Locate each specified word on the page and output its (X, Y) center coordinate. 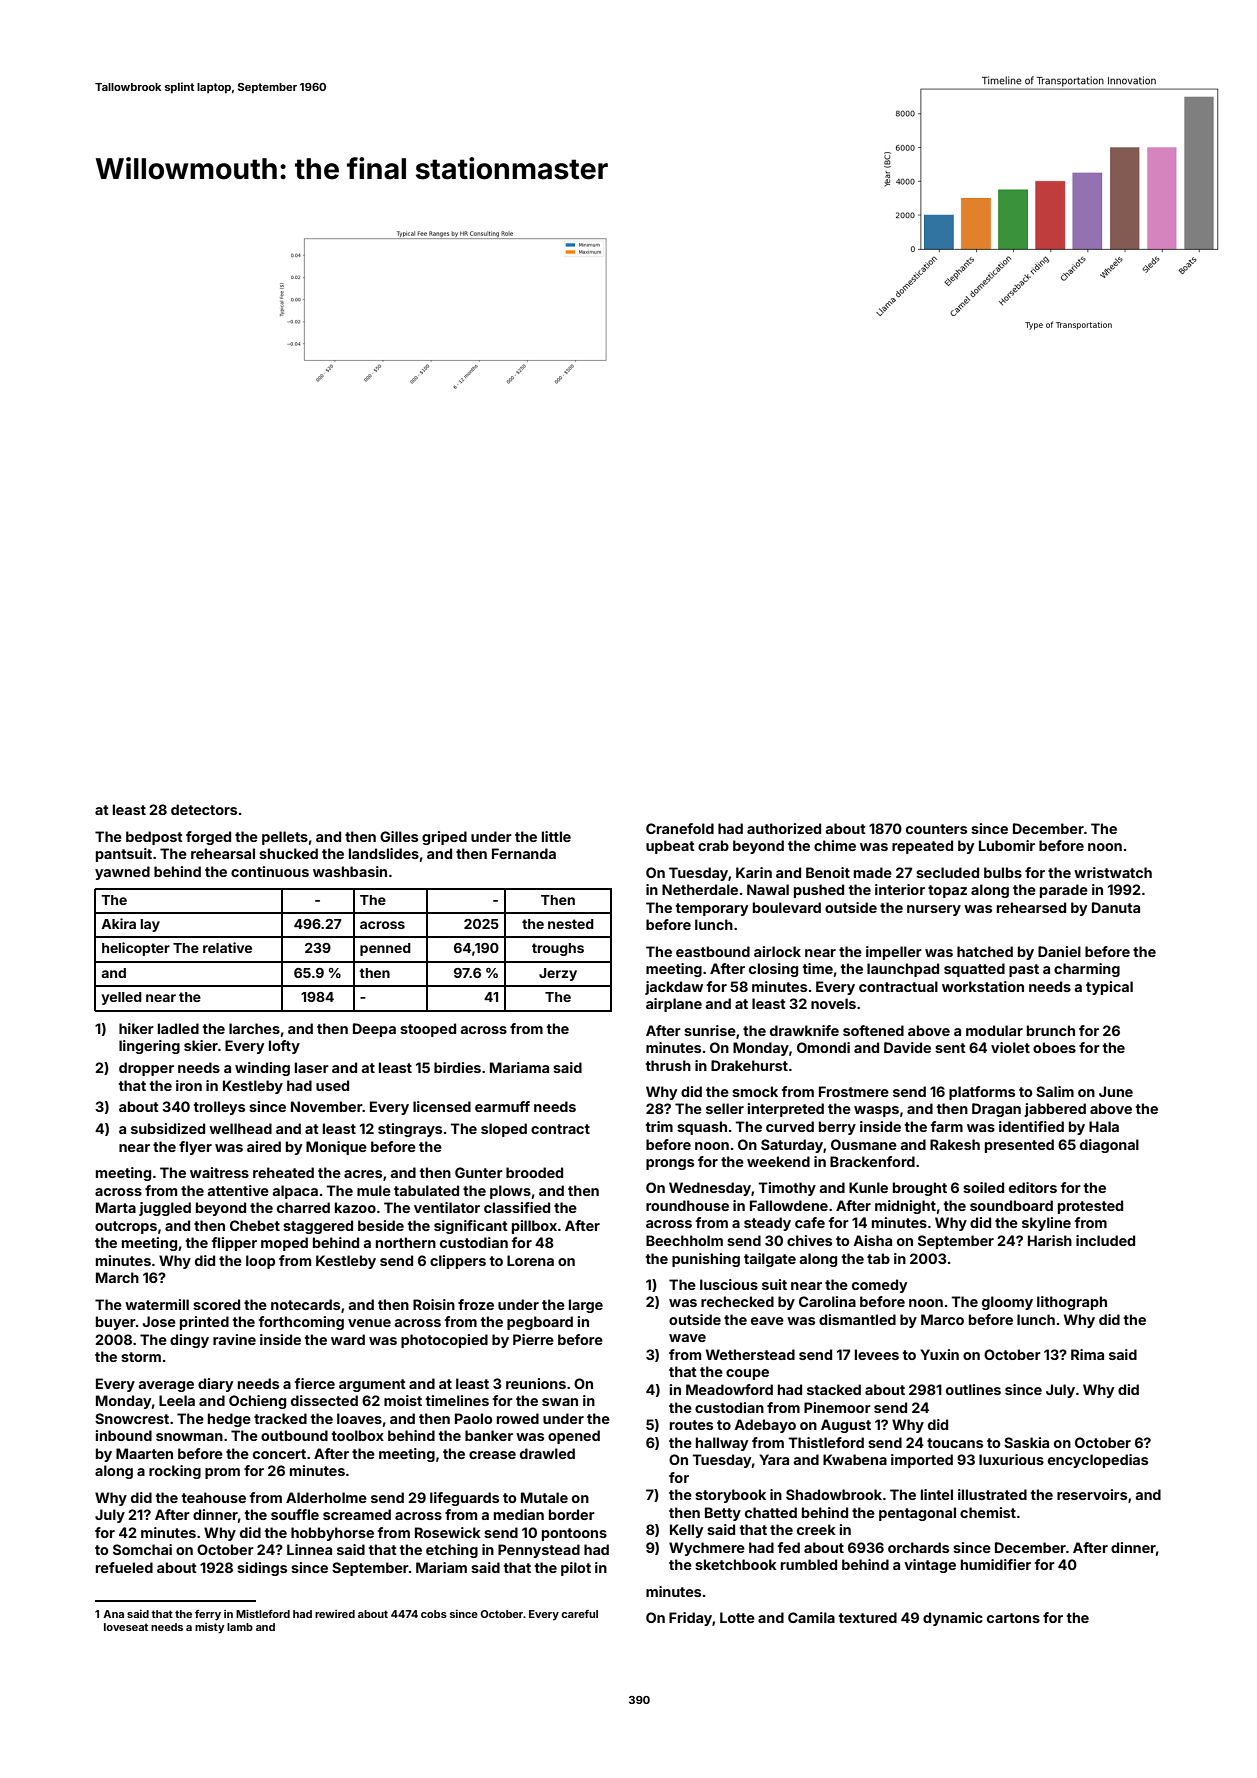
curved (790, 1126)
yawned (122, 873)
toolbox (358, 1435)
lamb (240, 1627)
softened (873, 1030)
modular (994, 1030)
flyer (195, 1148)
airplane (674, 1005)
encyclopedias (1098, 1461)
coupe (747, 1374)
